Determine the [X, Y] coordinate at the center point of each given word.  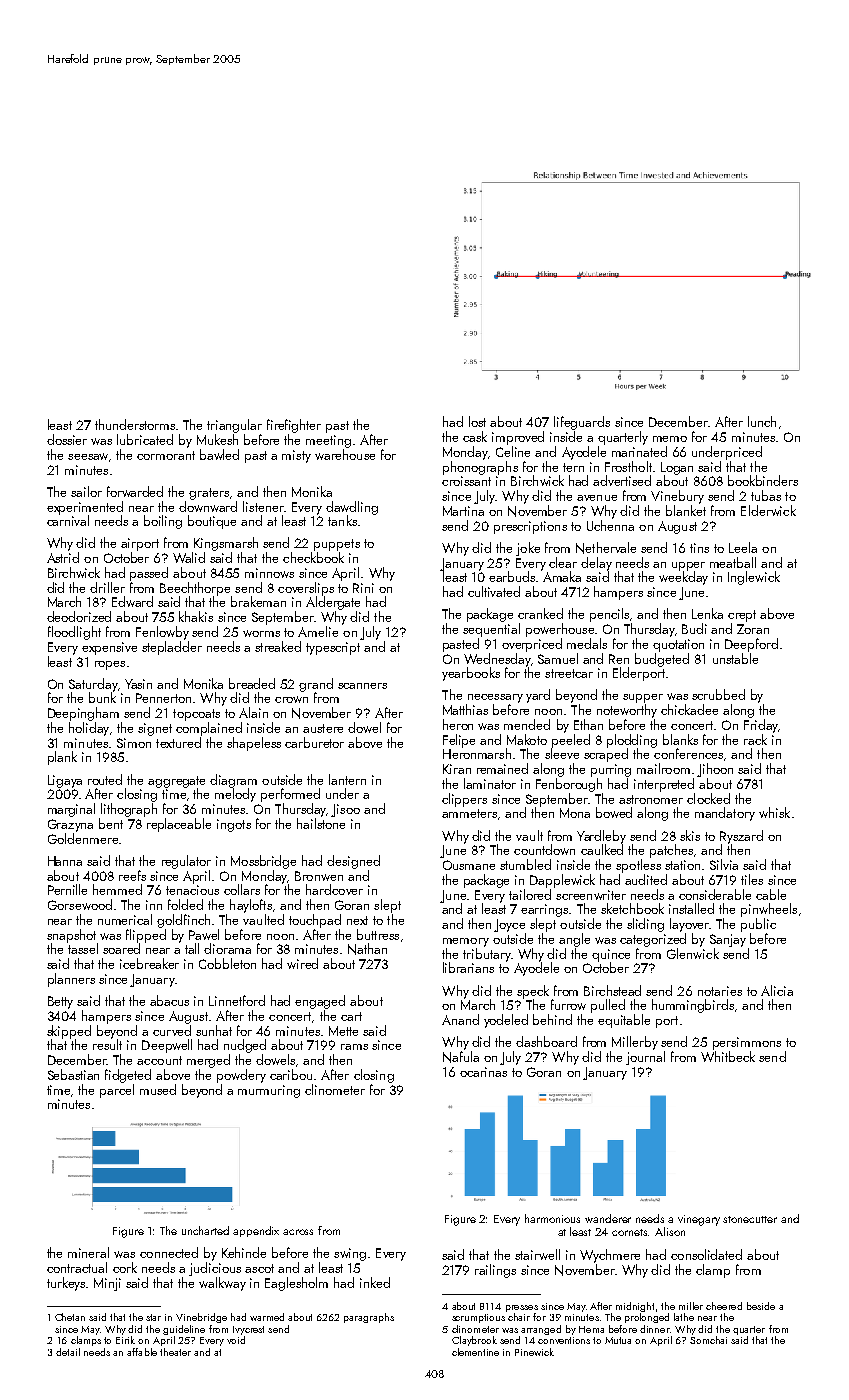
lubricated [145, 439]
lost [477, 421]
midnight [635, 1307]
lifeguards [582, 423]
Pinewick [534, 1352]
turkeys [66, 1284]
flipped [146, 936]
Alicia [777, 990]
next [357, 920]
